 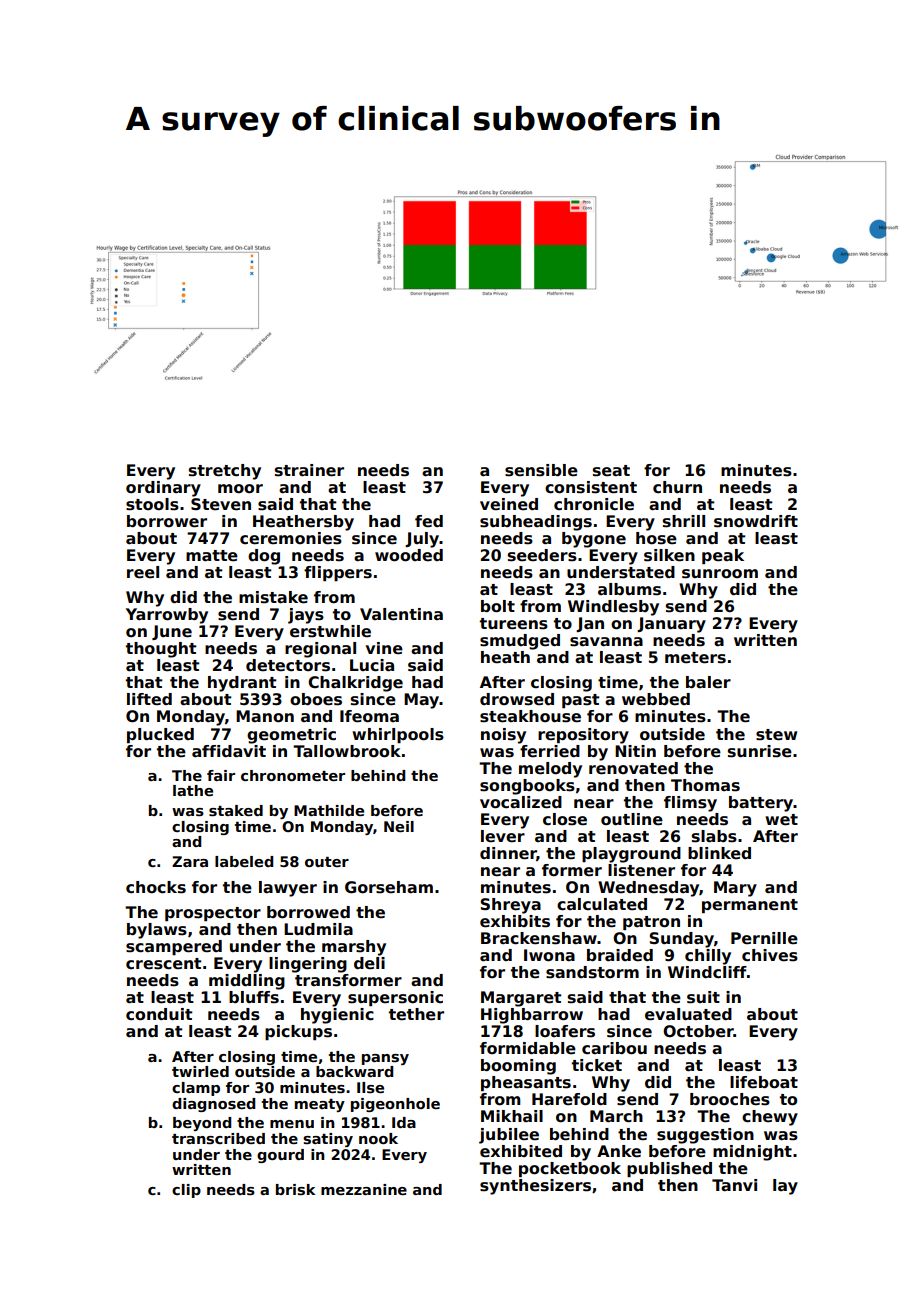 What do you see at coordinates (734, 1185) in the document?
I see `Tanvi` at bounding box center [734, 1185].
